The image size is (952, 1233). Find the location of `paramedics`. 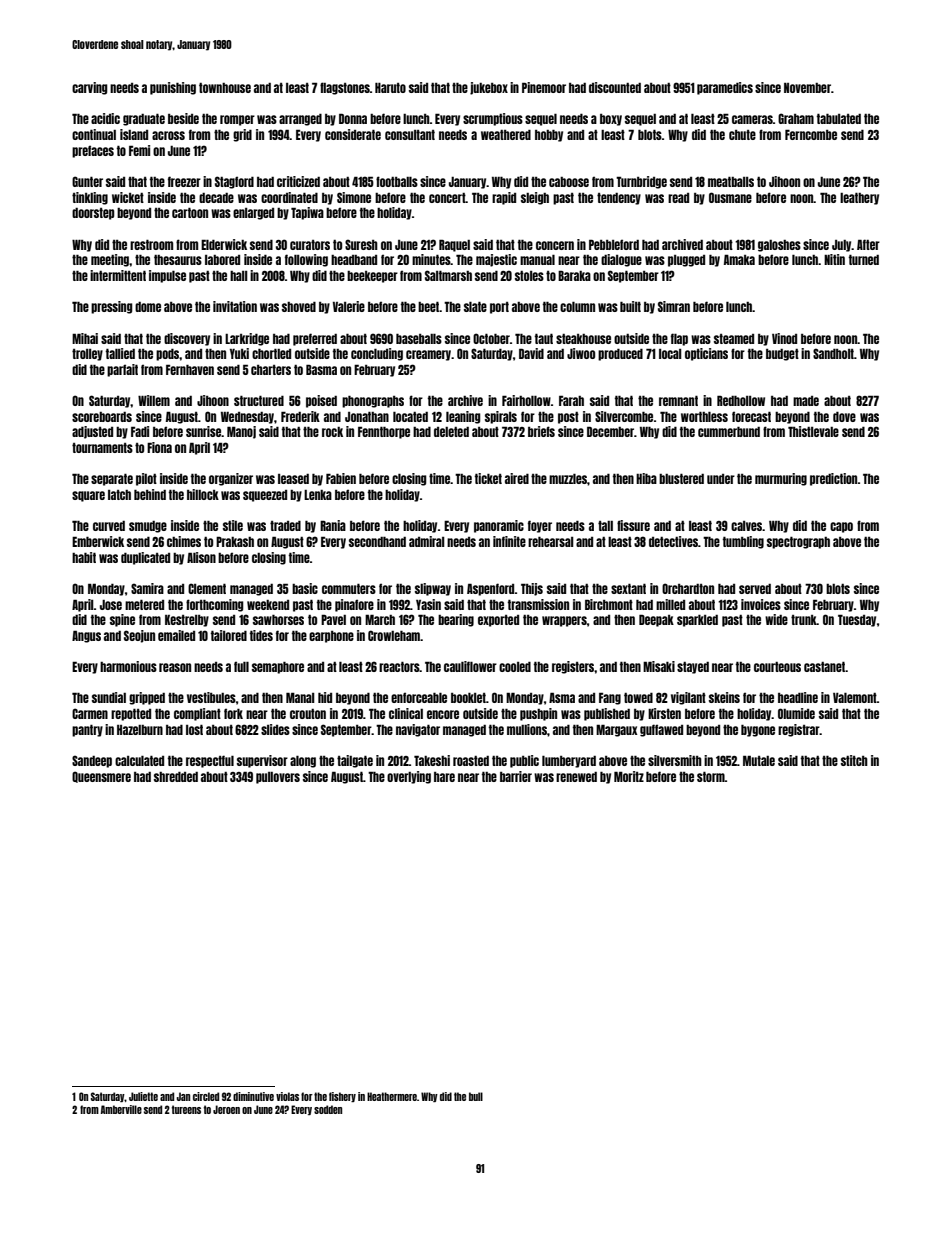

paramedics is located at coordinates (725, 88).
